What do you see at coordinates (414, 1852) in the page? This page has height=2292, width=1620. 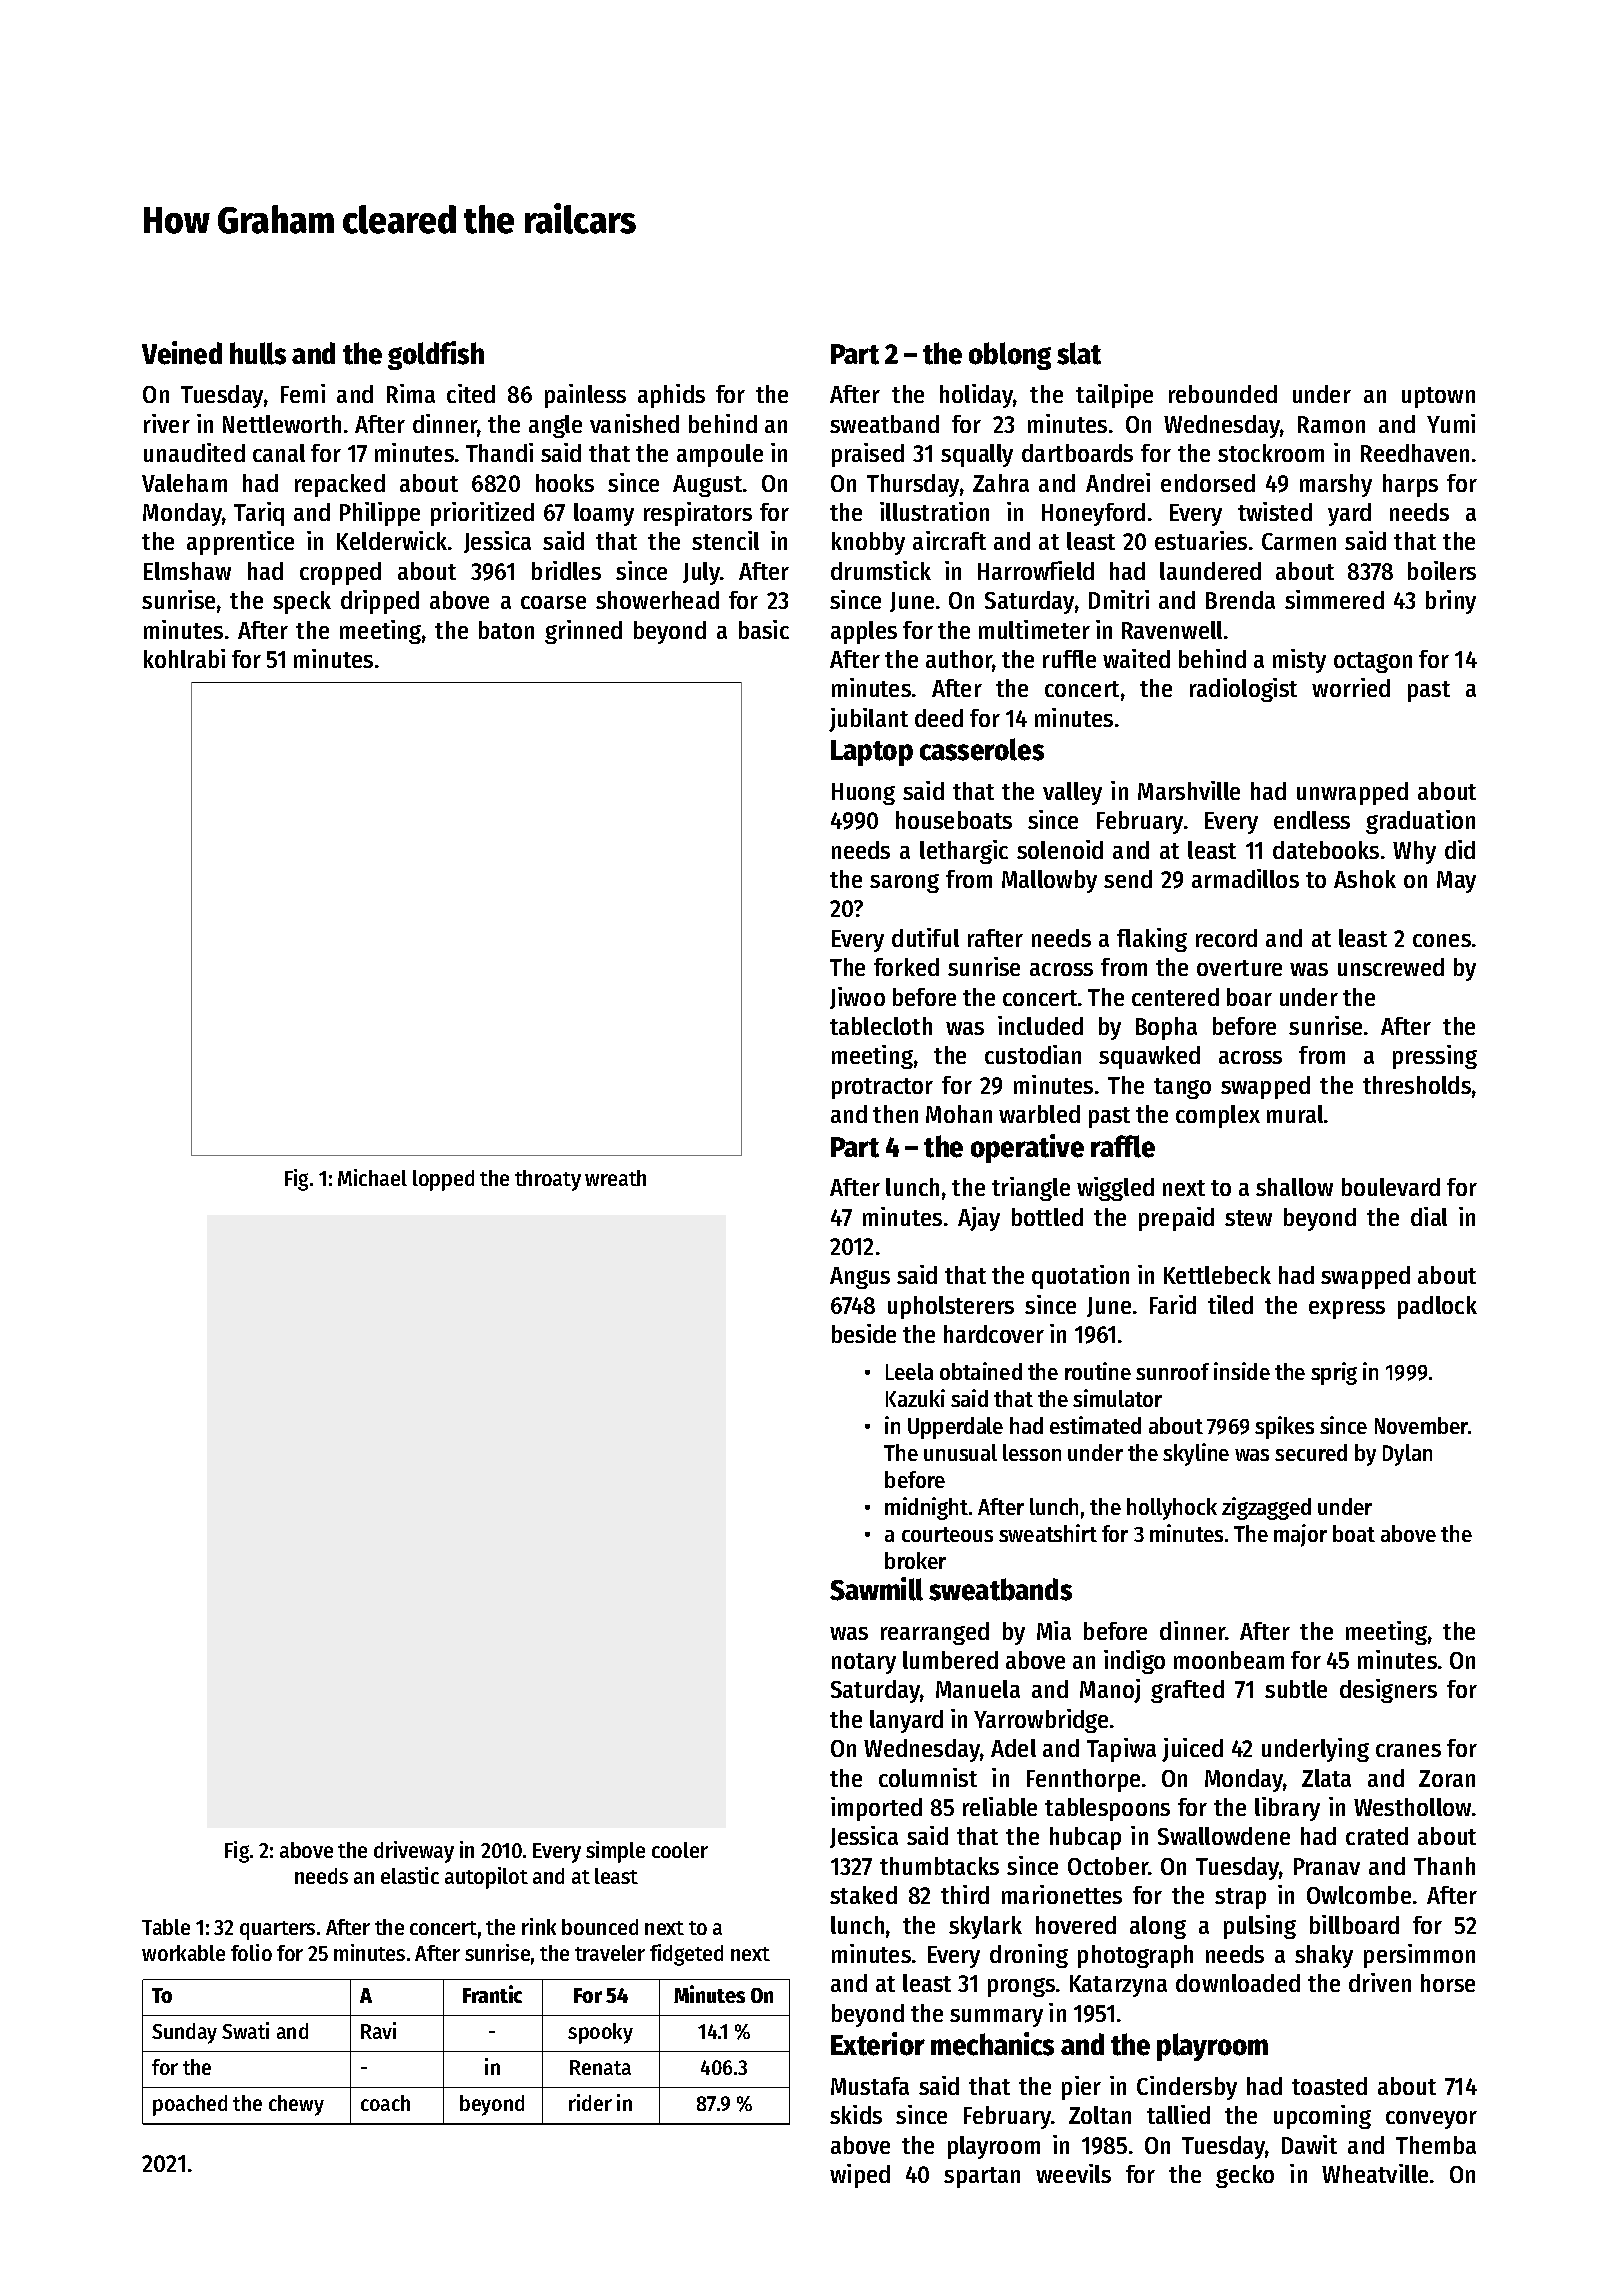 I see `driveway` at bounding box center [414, 1852].
